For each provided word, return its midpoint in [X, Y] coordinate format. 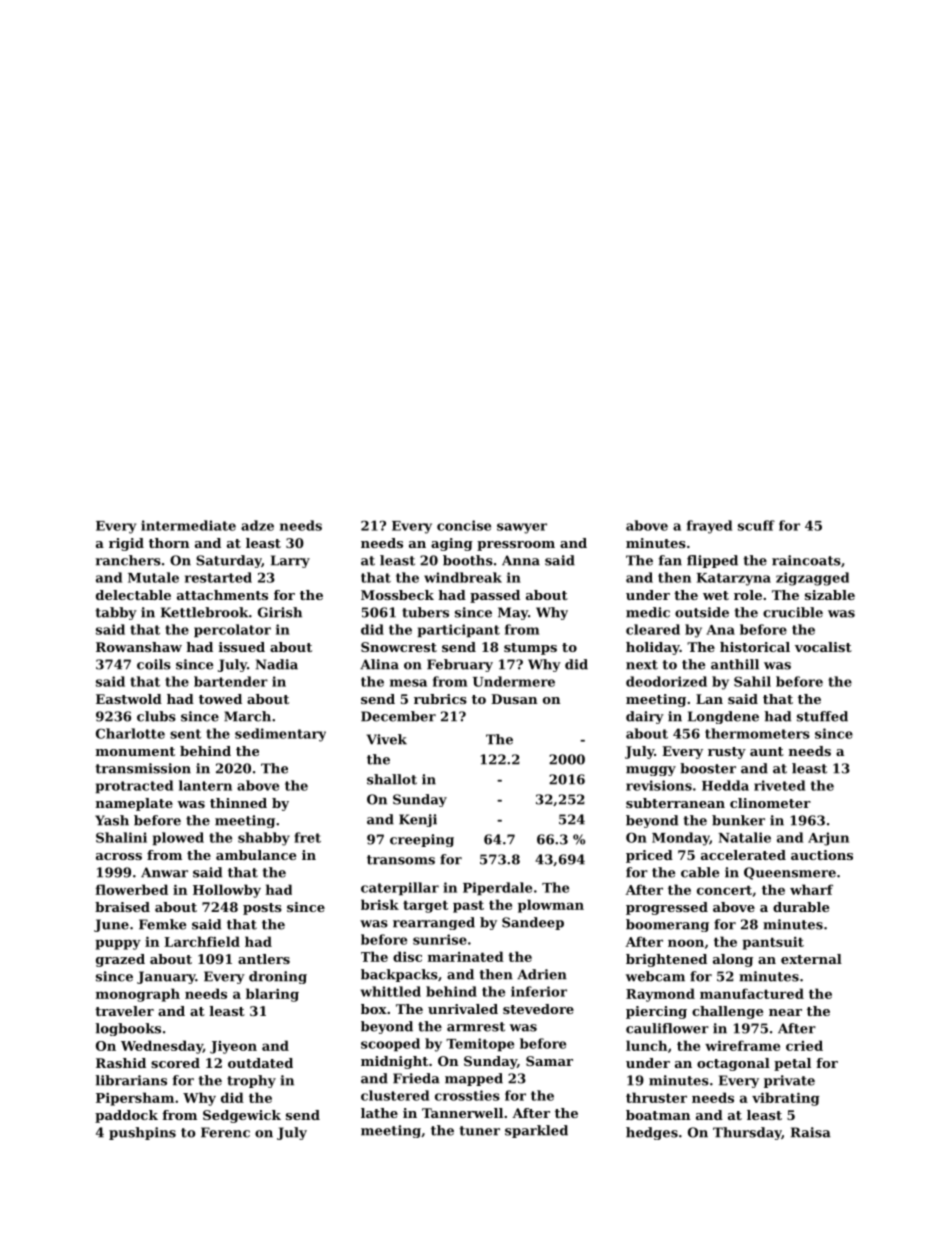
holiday [653, 648]
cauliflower [667, 1028]
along [733, 960]
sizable [830, 595]
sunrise [440, 939]
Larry [290, 561]
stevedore [538, 1009]
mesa [408, 683]
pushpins [142, 1133]
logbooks [128, 1029]
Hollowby [227, 891]
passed [495, 596]
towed [220, 699]
